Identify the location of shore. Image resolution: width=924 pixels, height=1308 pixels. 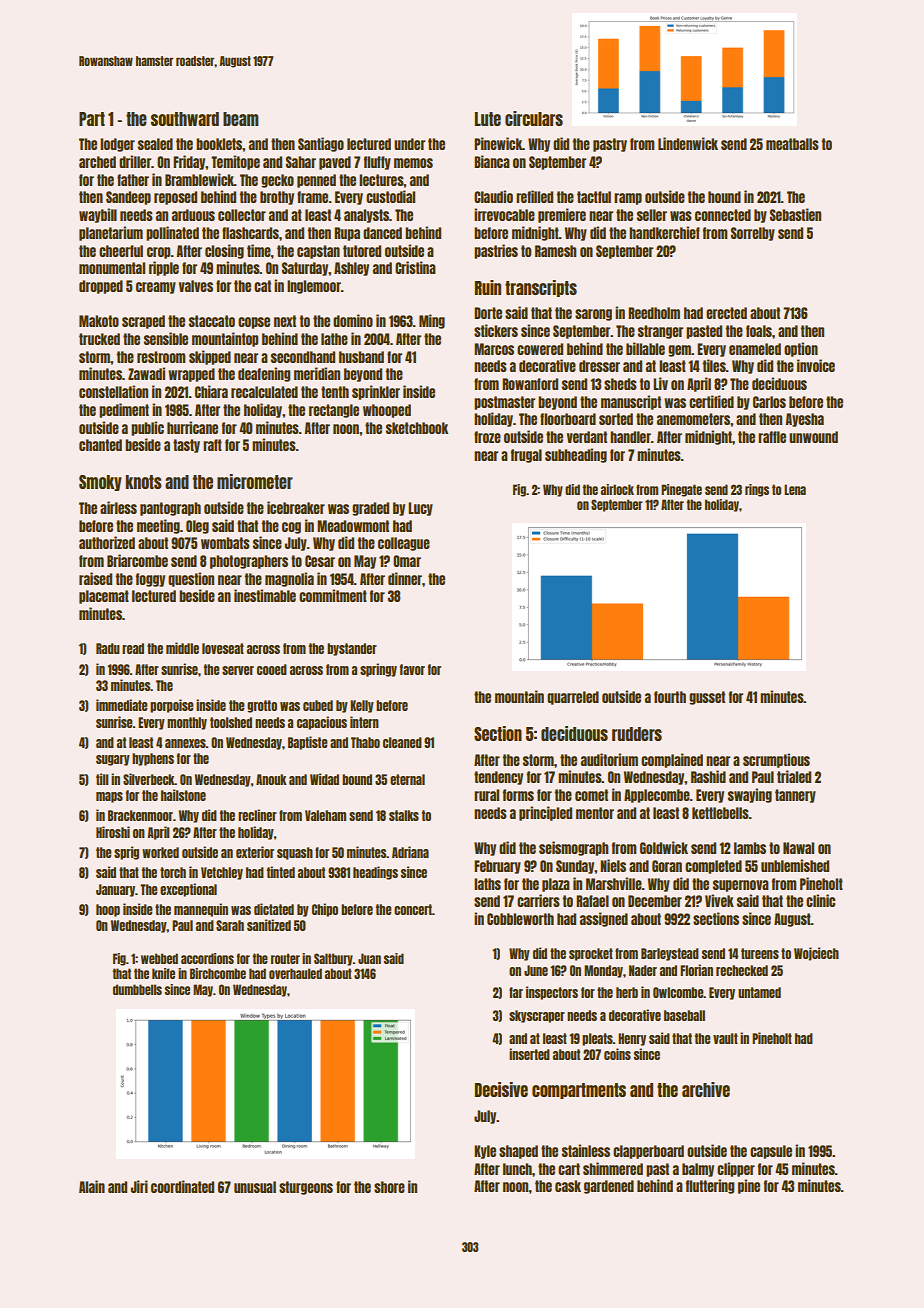
(389, 1187).
